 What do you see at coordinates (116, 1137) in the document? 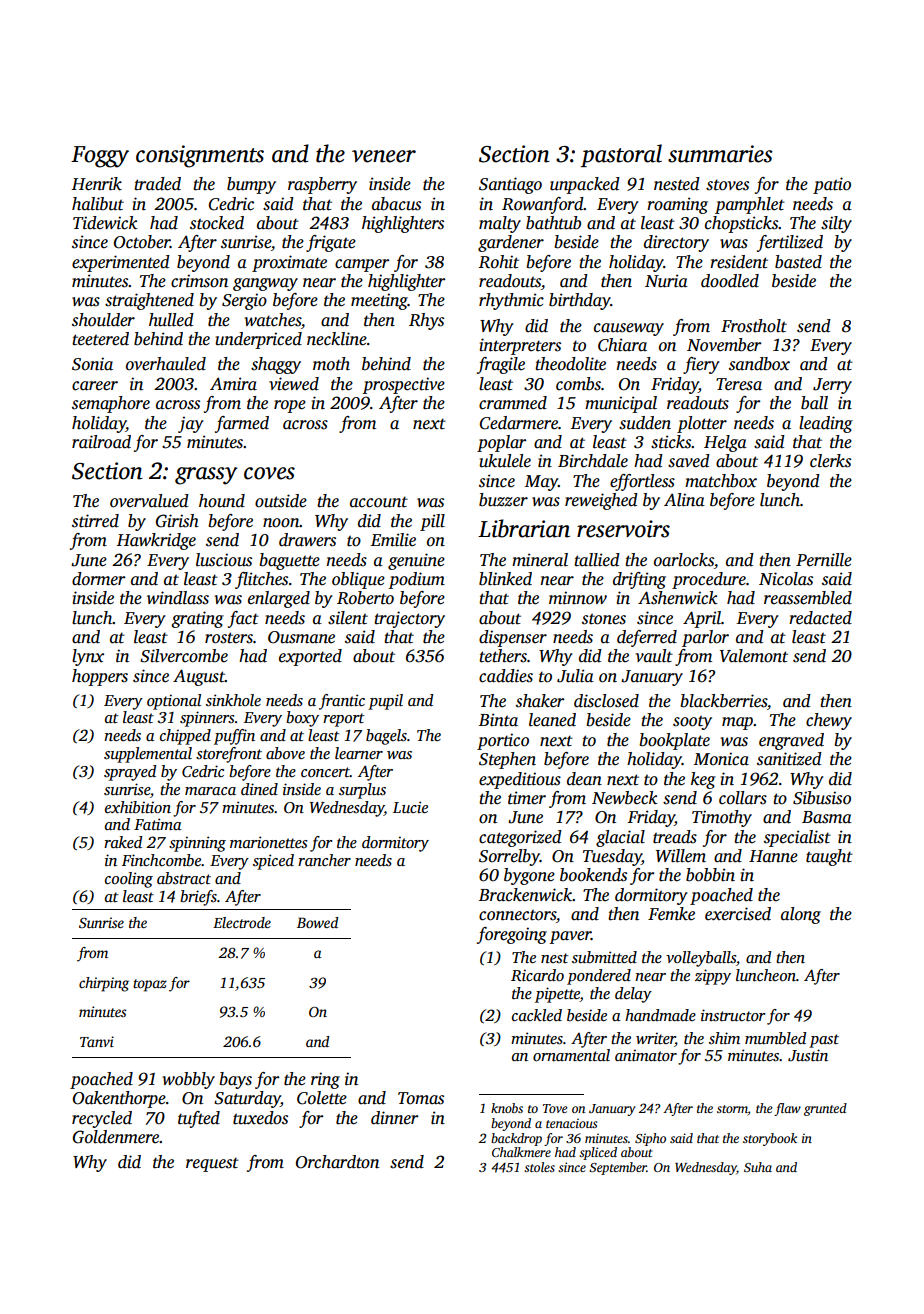
I see `Goldenmere` at bounding box center [116, 1137].
